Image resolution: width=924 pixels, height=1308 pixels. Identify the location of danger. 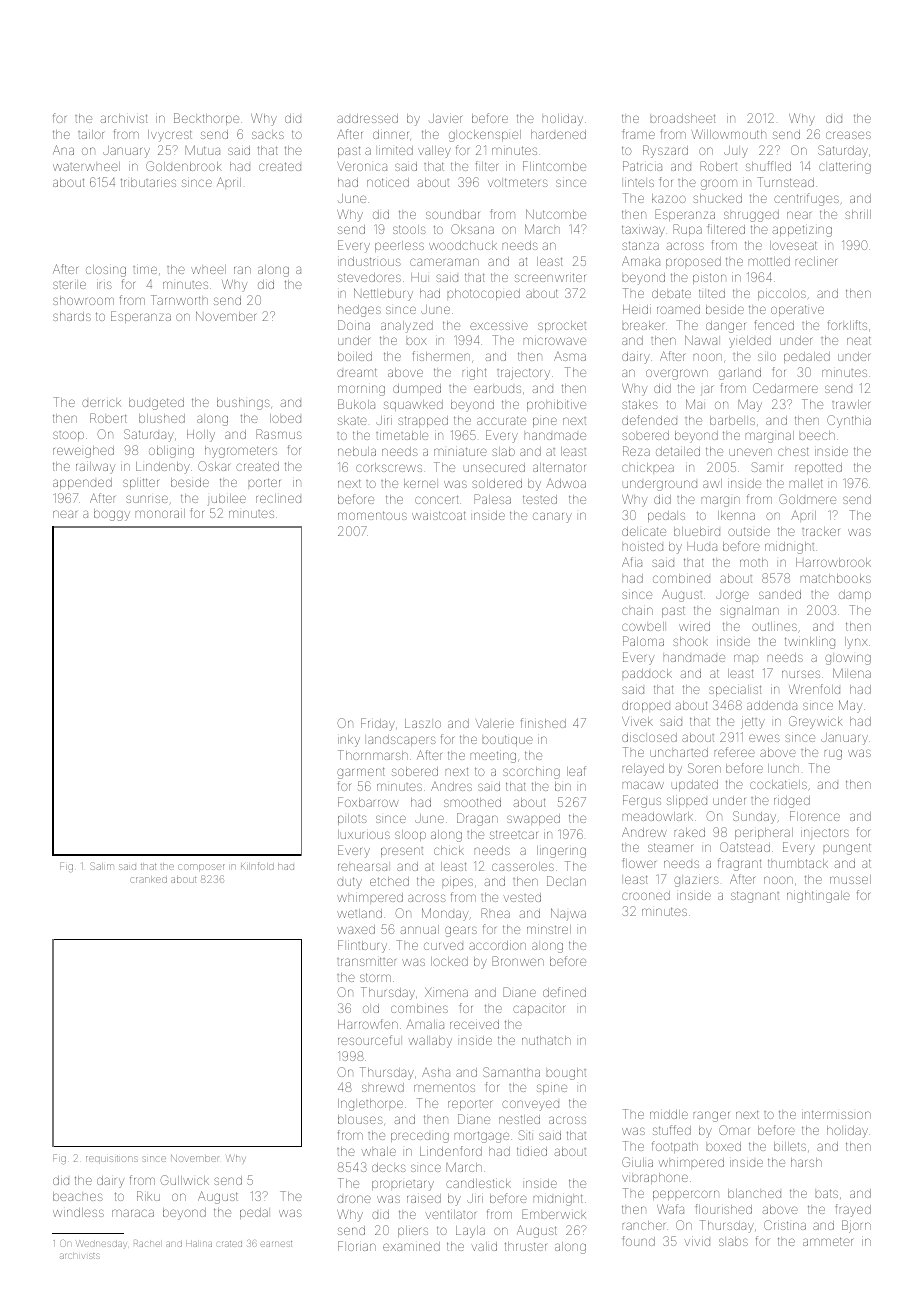
(725, 327).
